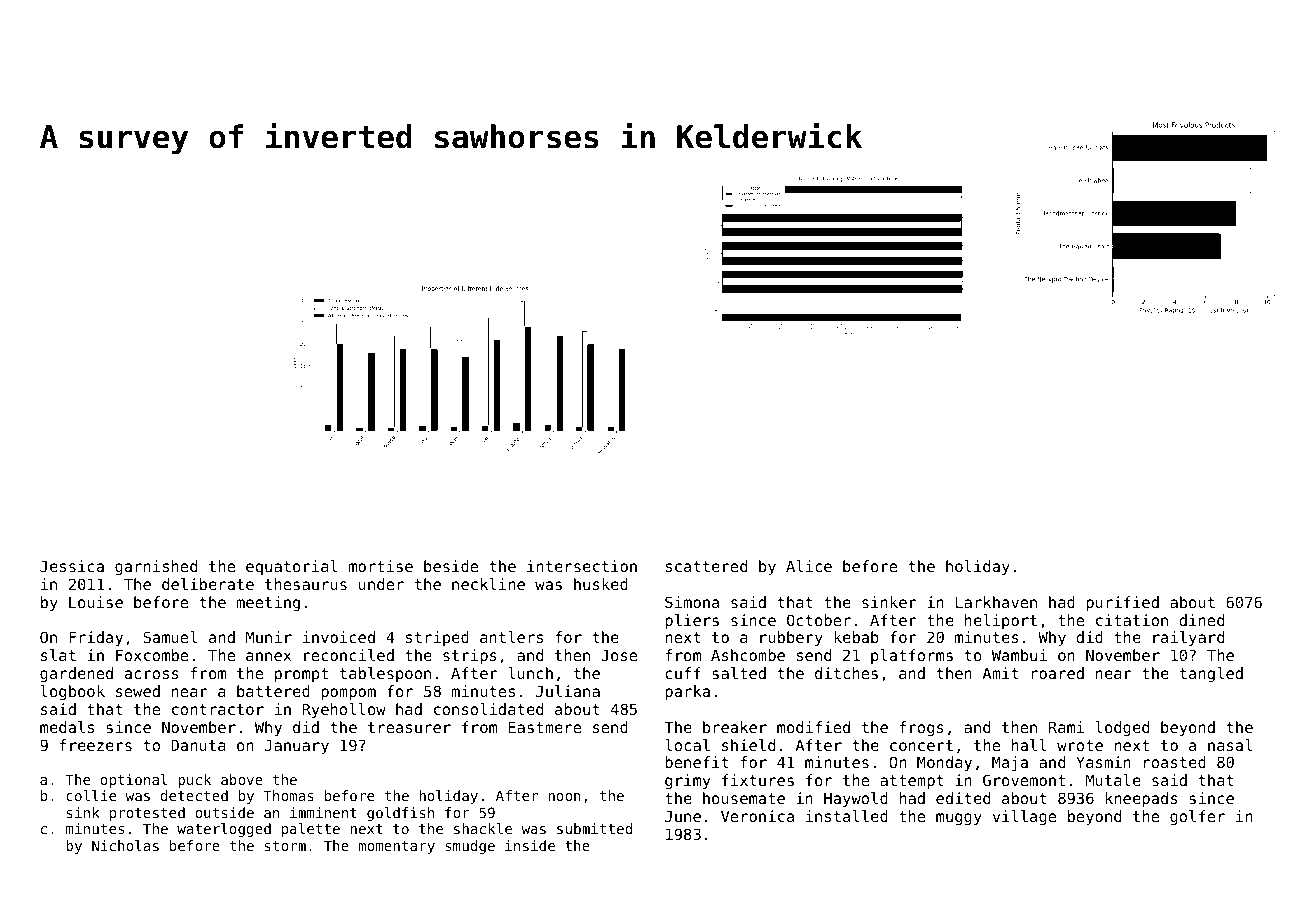 The width and height of the screenshot is (1308, 924). What do you see at coordinates (847, 816) in the screenshot?
I see `installed` at bounding box center [847, 816].
